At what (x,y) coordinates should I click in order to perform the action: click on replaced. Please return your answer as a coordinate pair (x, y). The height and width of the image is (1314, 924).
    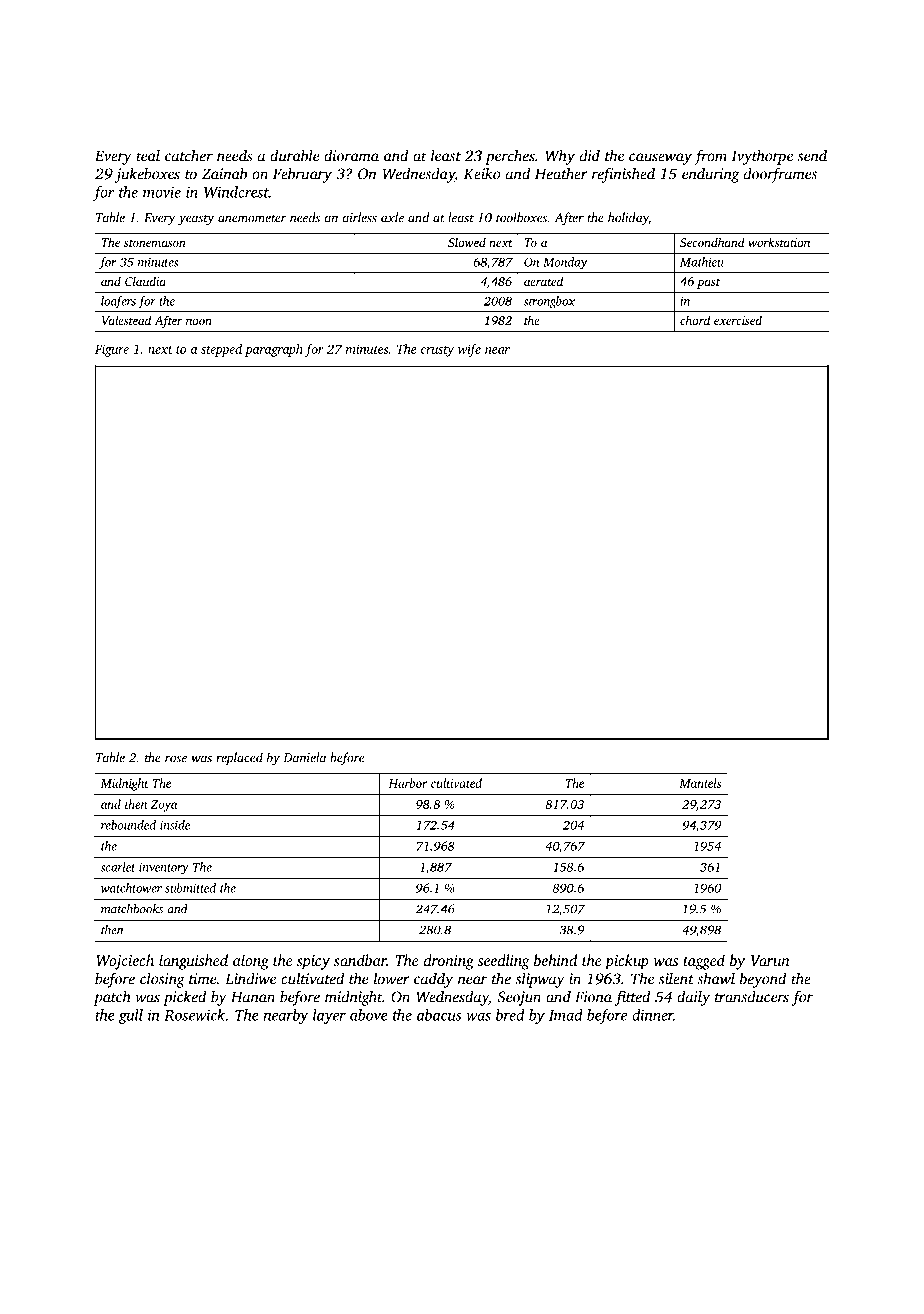
    Looking at the image, I should click on (239, 758).
